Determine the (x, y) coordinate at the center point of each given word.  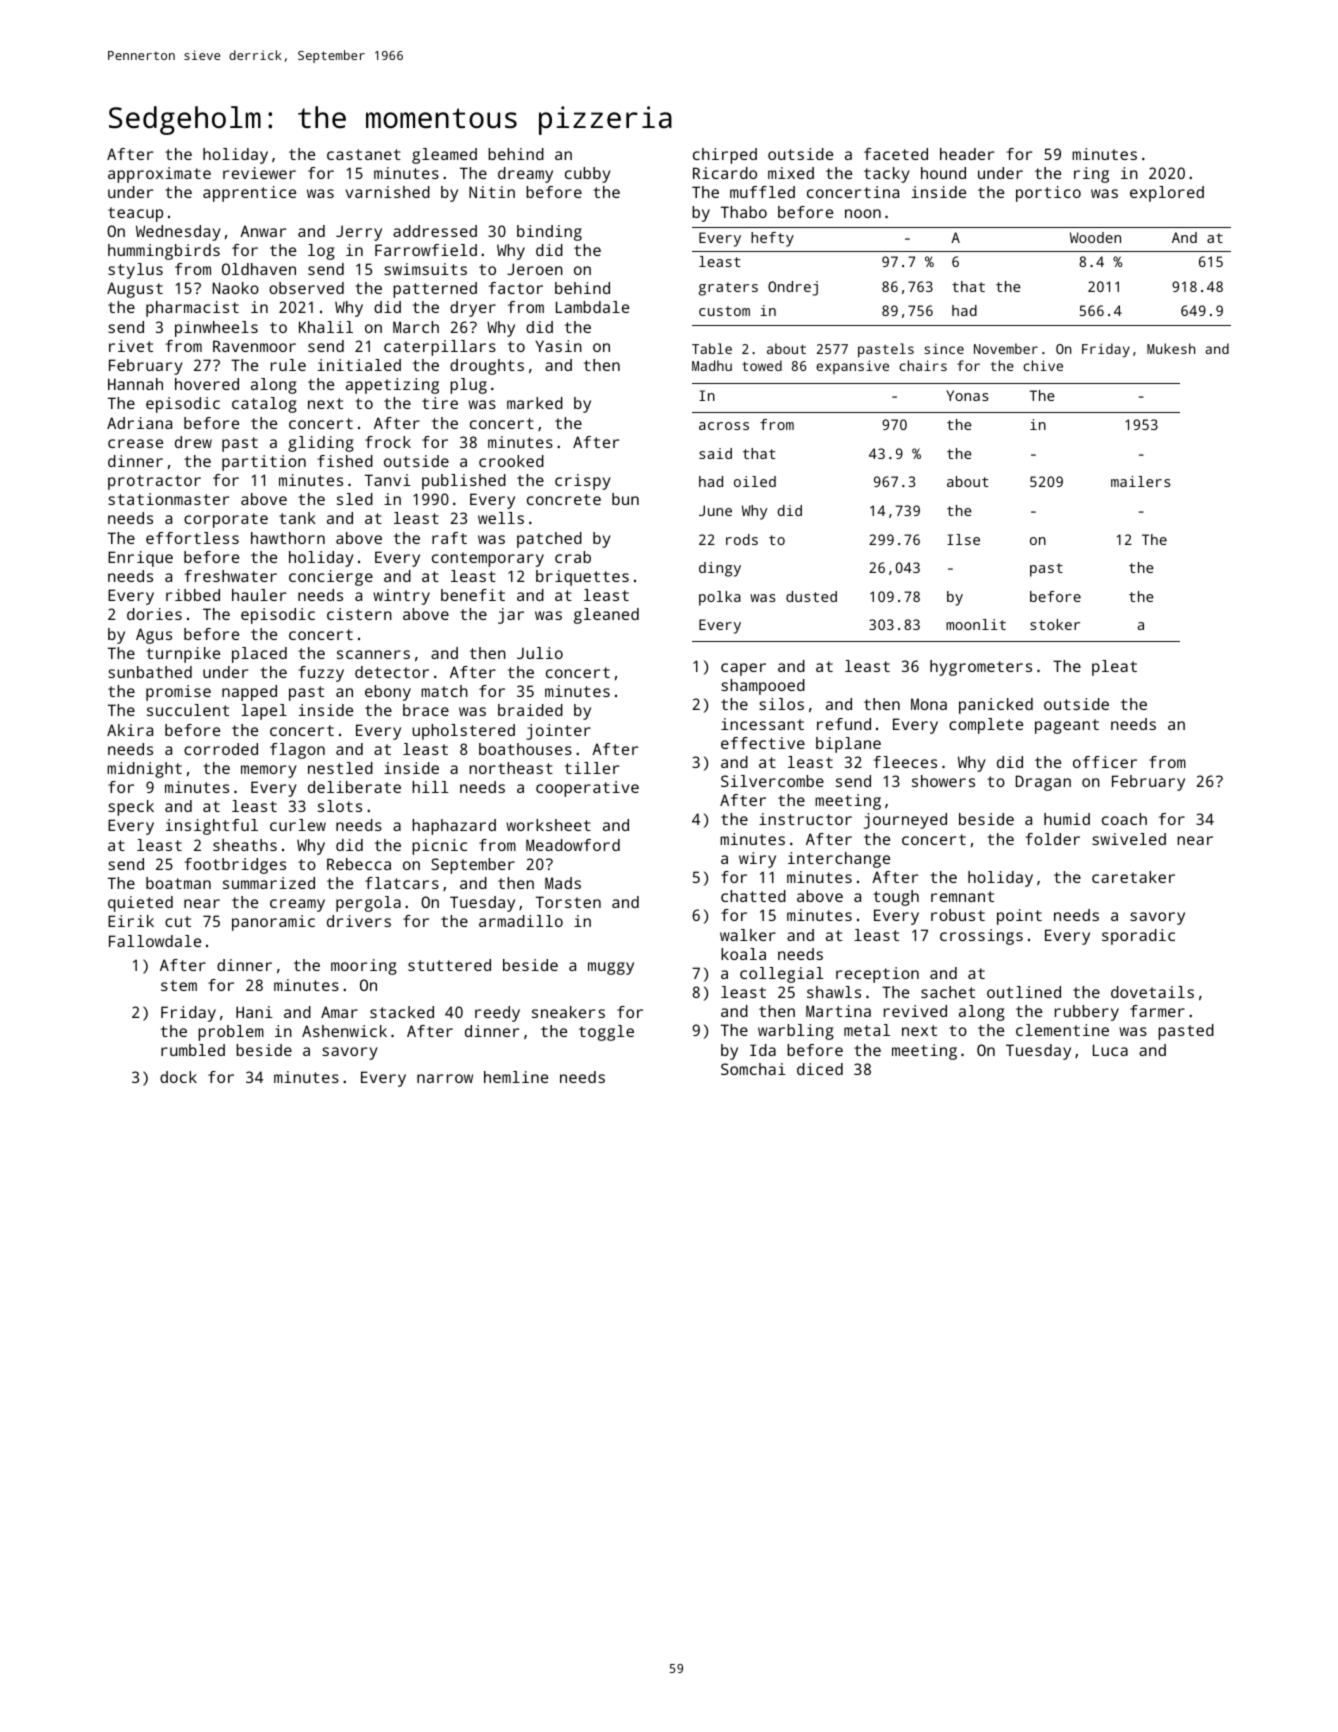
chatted (753, 896)
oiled (755, 481)
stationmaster (168, 499)
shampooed (763, 687)
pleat (1114, 668)
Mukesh (1171, 348)
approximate (159, 175)
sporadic (1138, 937)
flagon (297, 751)
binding (549, 233)
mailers (1140, 481)
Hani (254, 1012)
